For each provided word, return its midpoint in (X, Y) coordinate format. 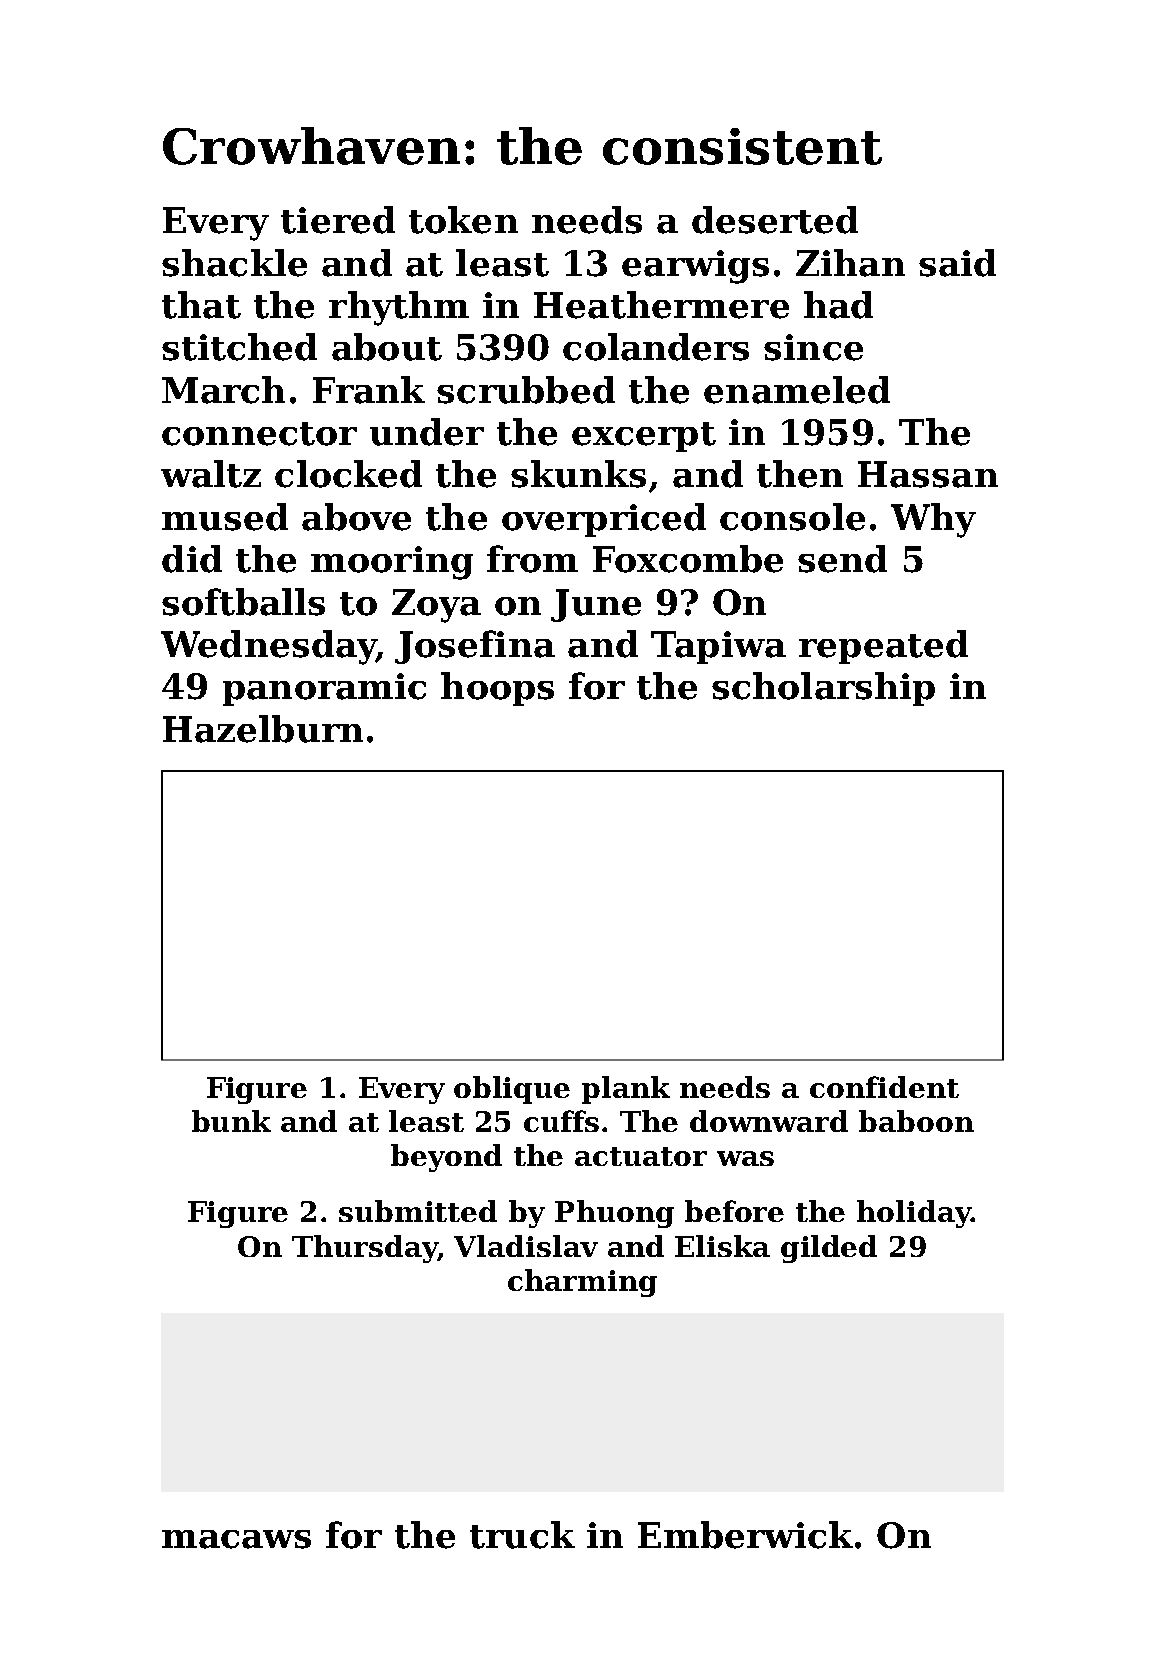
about (387, 347)
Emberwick (745, 1535)
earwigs (695, 267)
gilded (829, 1249)
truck (522, 1535)
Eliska (722, 1246)
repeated (883, 647)
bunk (231, 1121)
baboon (916, 1121)
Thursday (365, 1249)
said (957, 263)
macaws (236, 1539)
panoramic (324, 689)
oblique (512, 1090)
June (596, 605)
